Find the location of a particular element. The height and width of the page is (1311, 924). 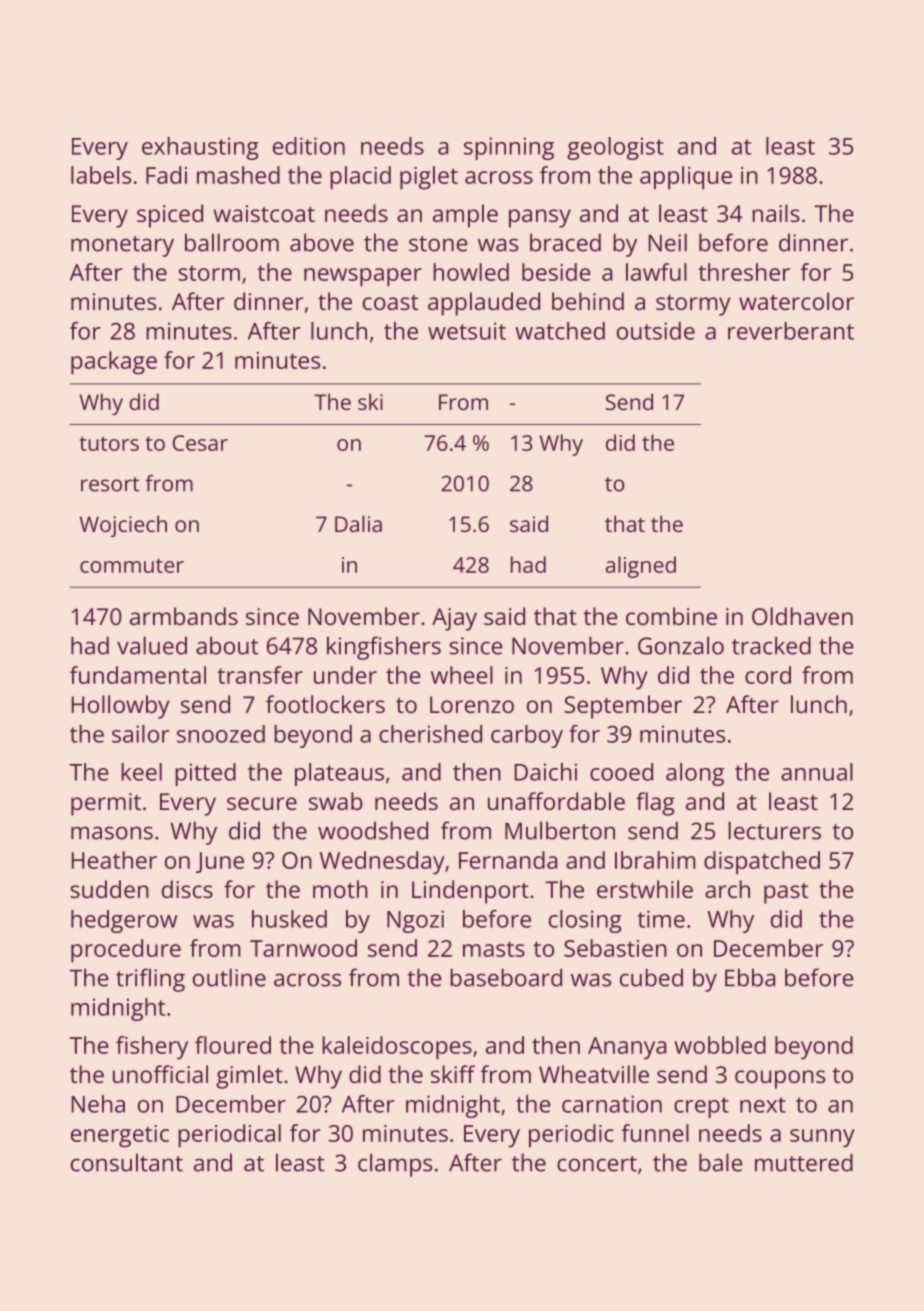

past is located at coordinates (786, 893).
